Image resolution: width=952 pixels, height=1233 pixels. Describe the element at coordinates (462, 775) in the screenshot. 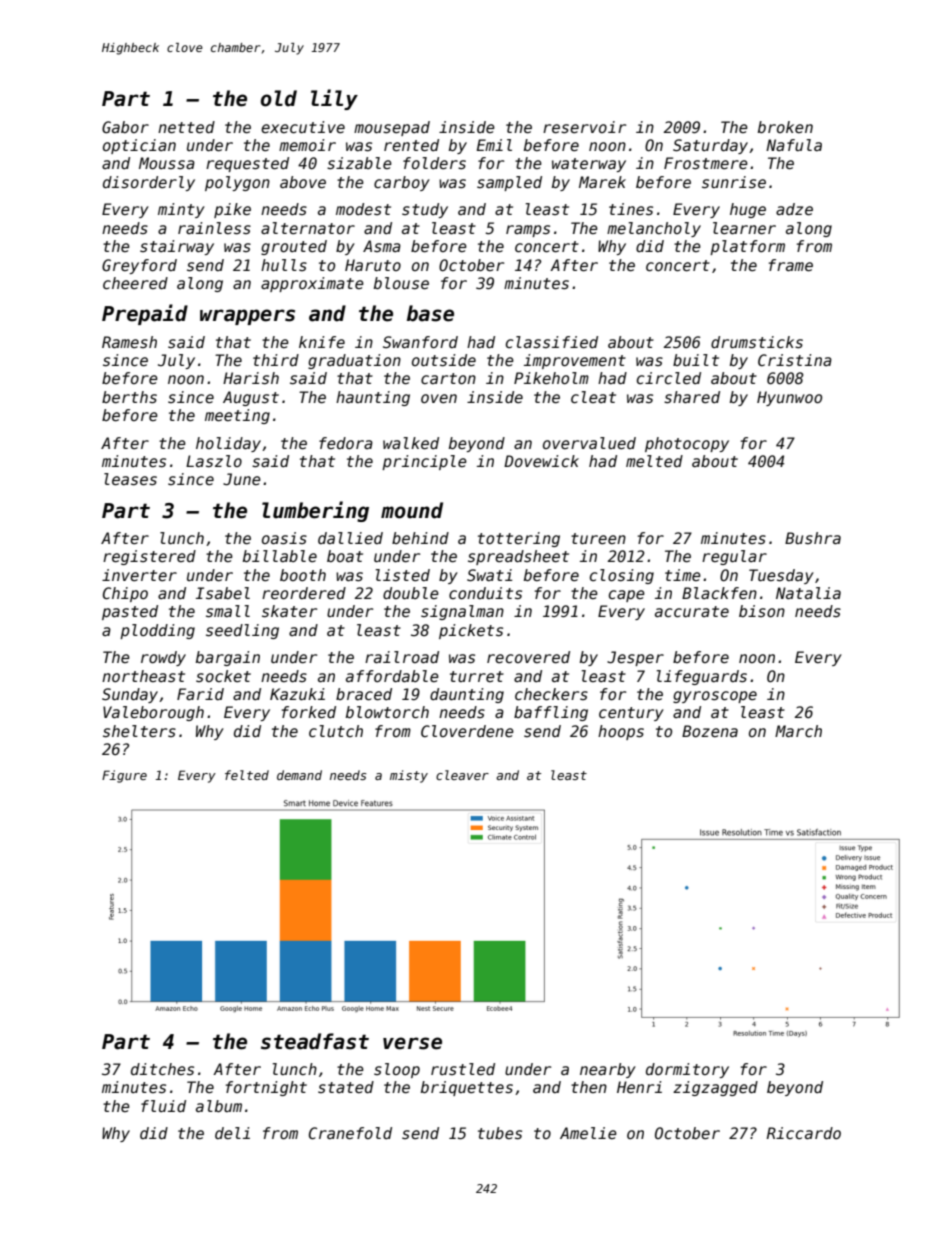

I see `cleaver` at that location.
